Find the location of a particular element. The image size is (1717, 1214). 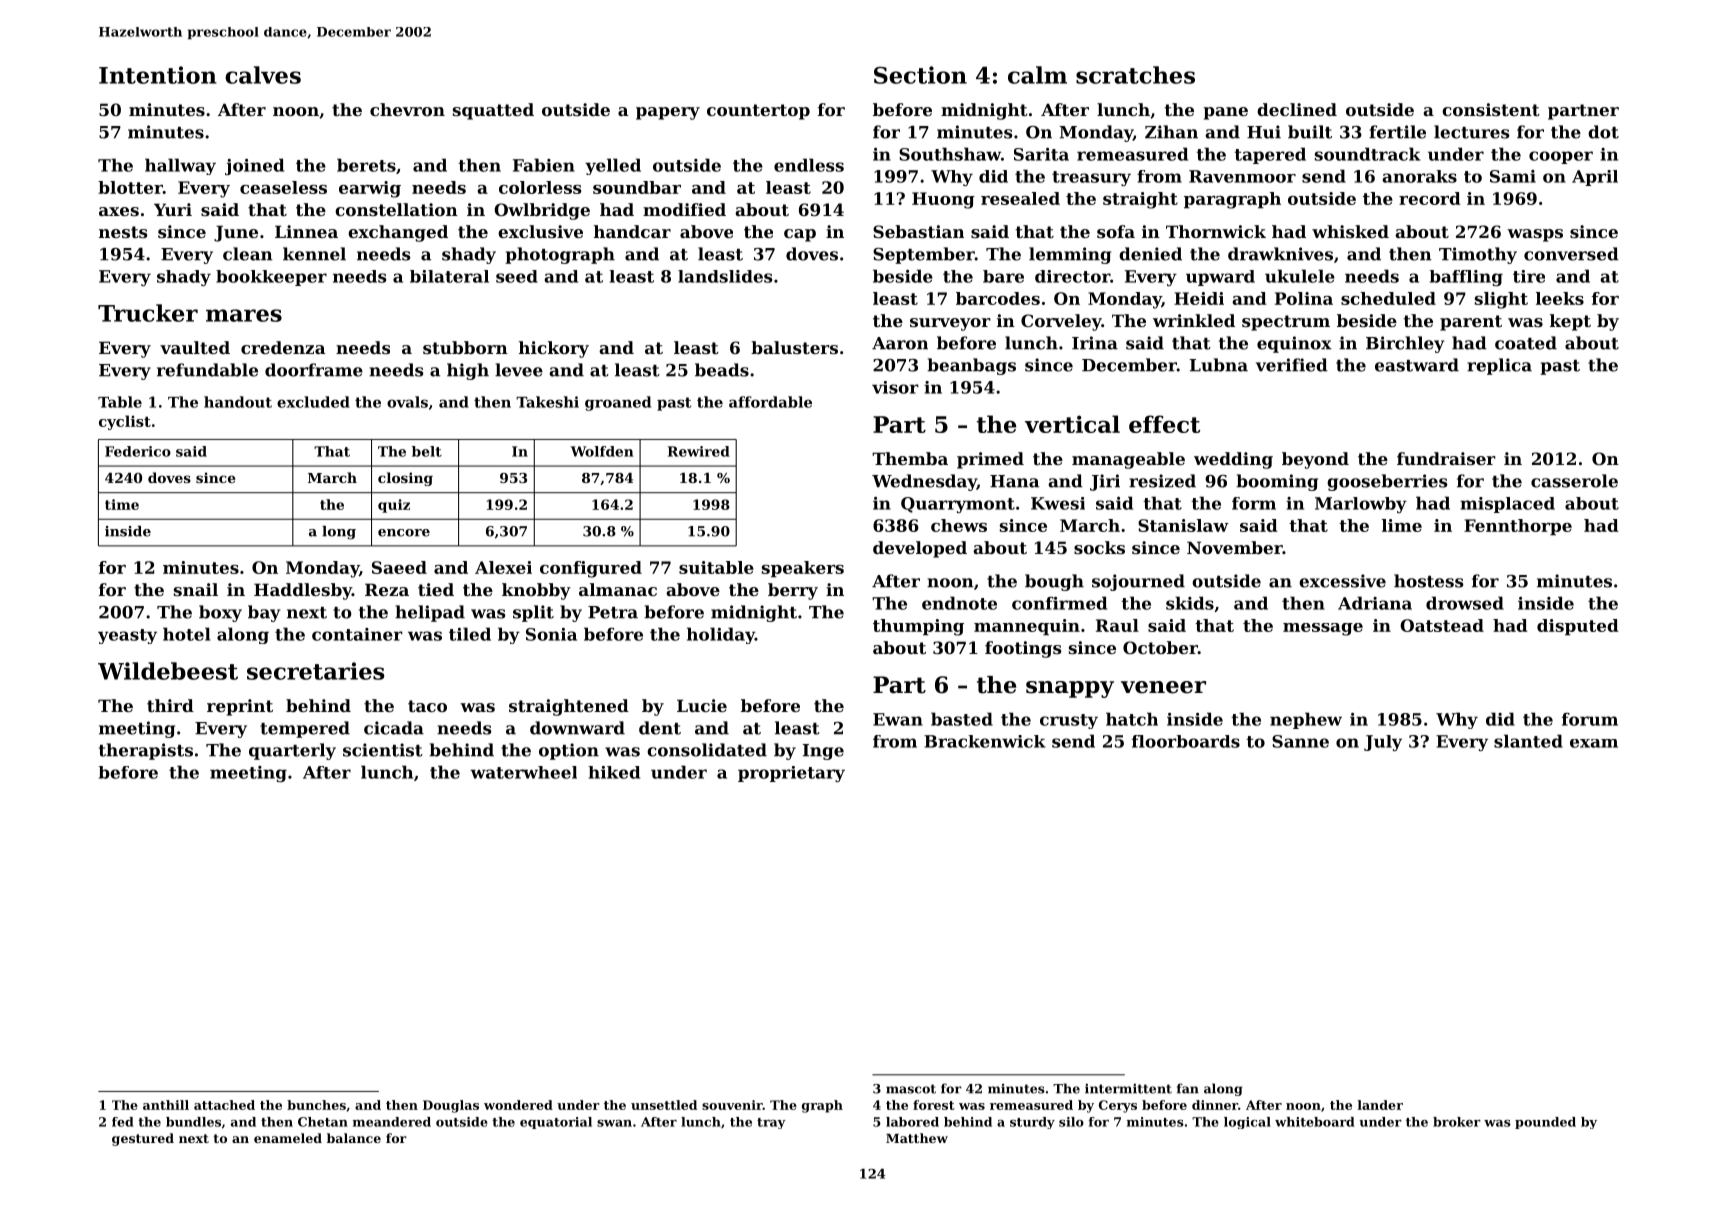

hotel is located at coordinates (186, 634).
